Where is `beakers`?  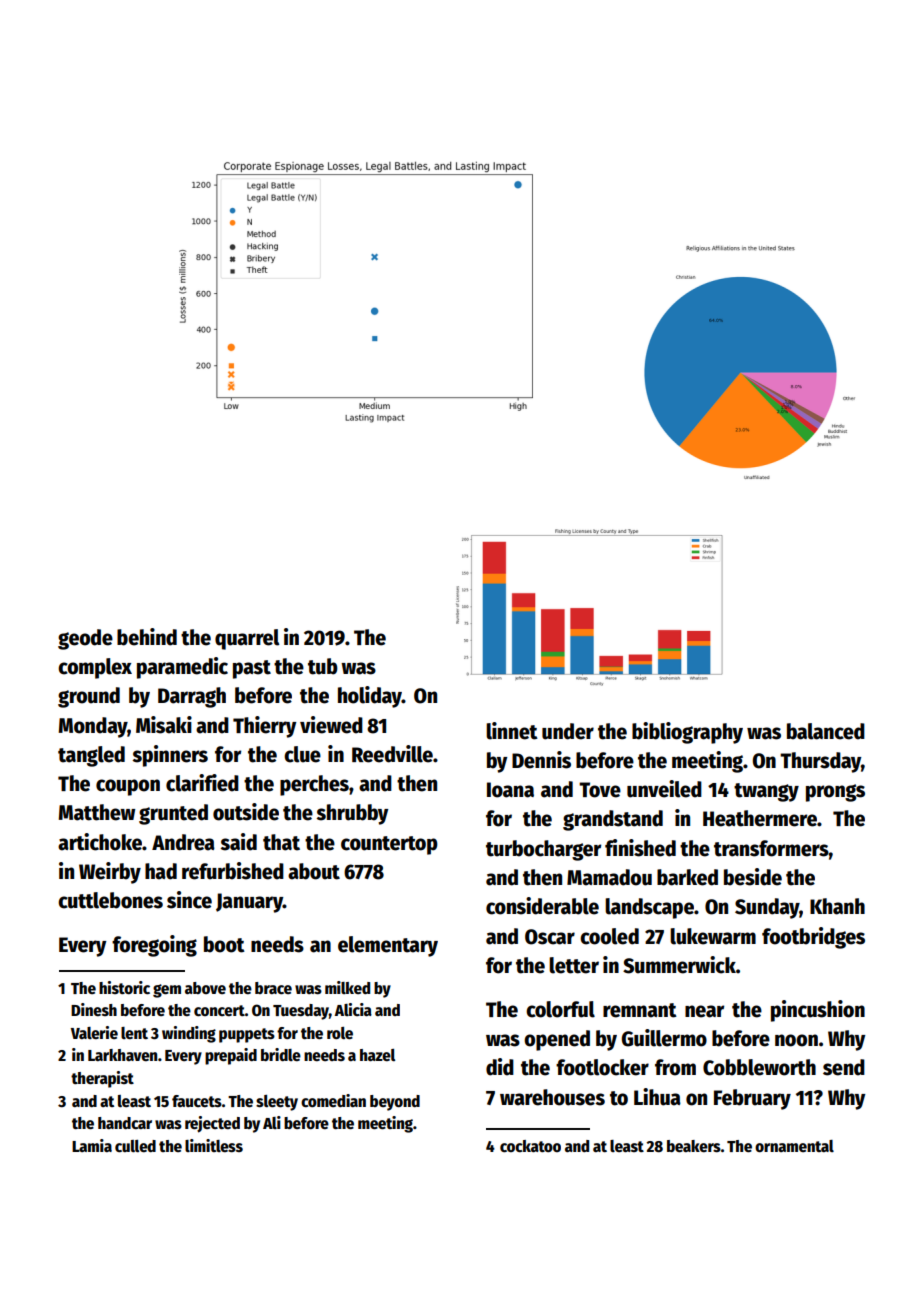
beakers is located at coordinates (694, 1146).
